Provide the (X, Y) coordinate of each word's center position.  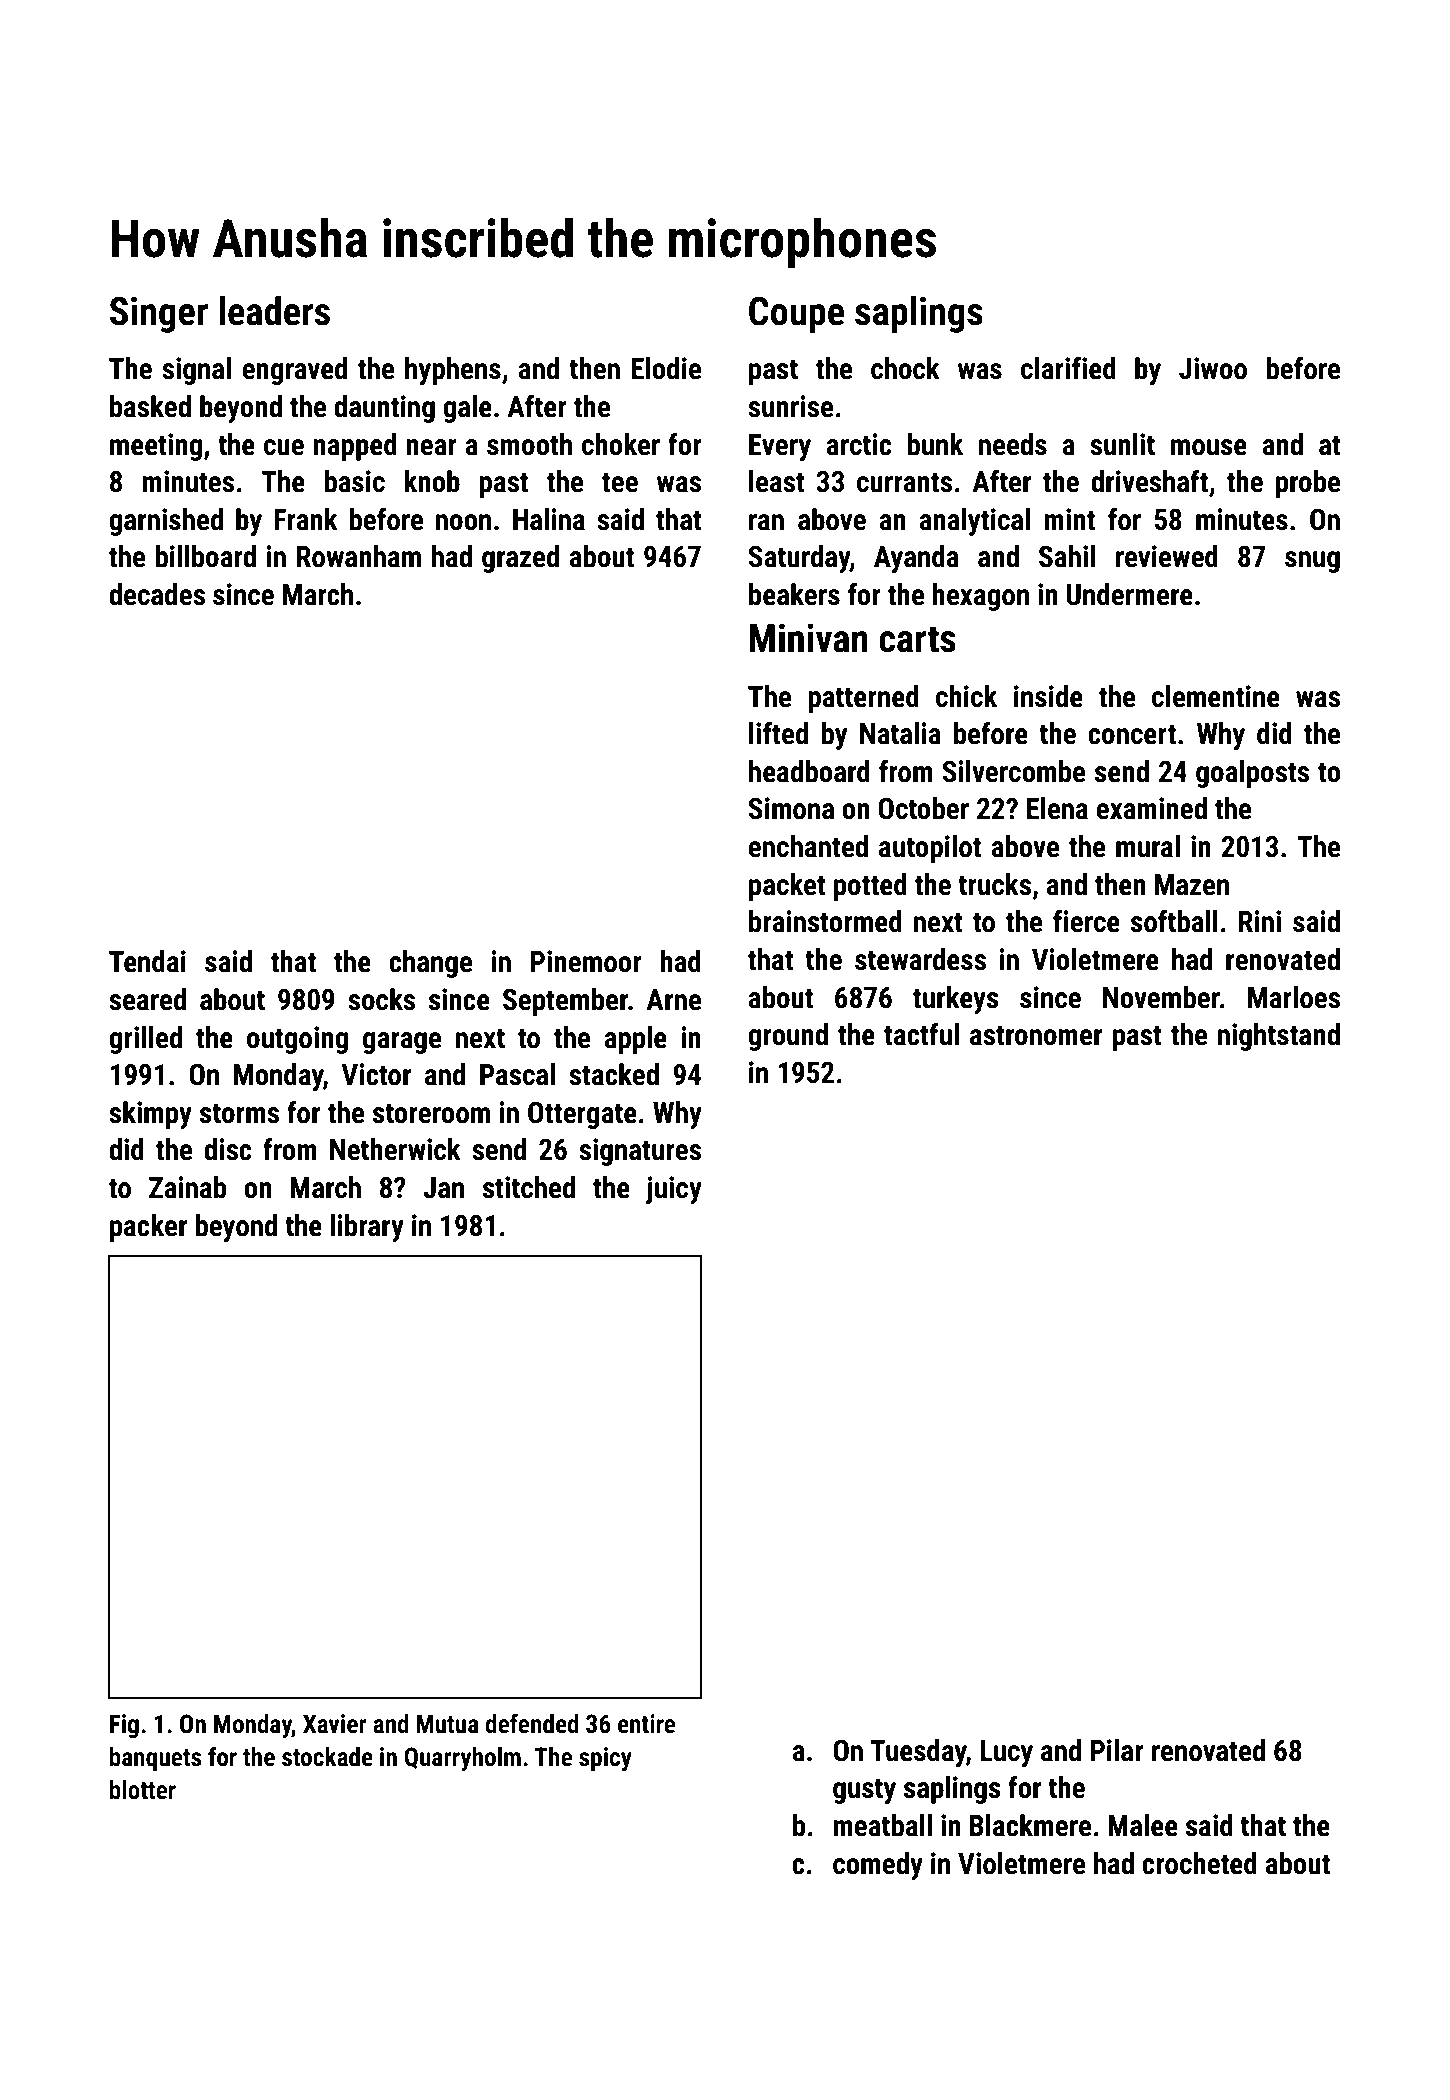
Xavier (335, 1724)
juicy (674, 1190)
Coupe (796, 315)
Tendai (147, 961)
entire (646, 1724)
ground (788, 1037)
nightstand (1279, 1037)
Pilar (1117, 1750)
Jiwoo (1213, 368)
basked (150, 406)
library (367, 1228)
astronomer (1036, 1036)
